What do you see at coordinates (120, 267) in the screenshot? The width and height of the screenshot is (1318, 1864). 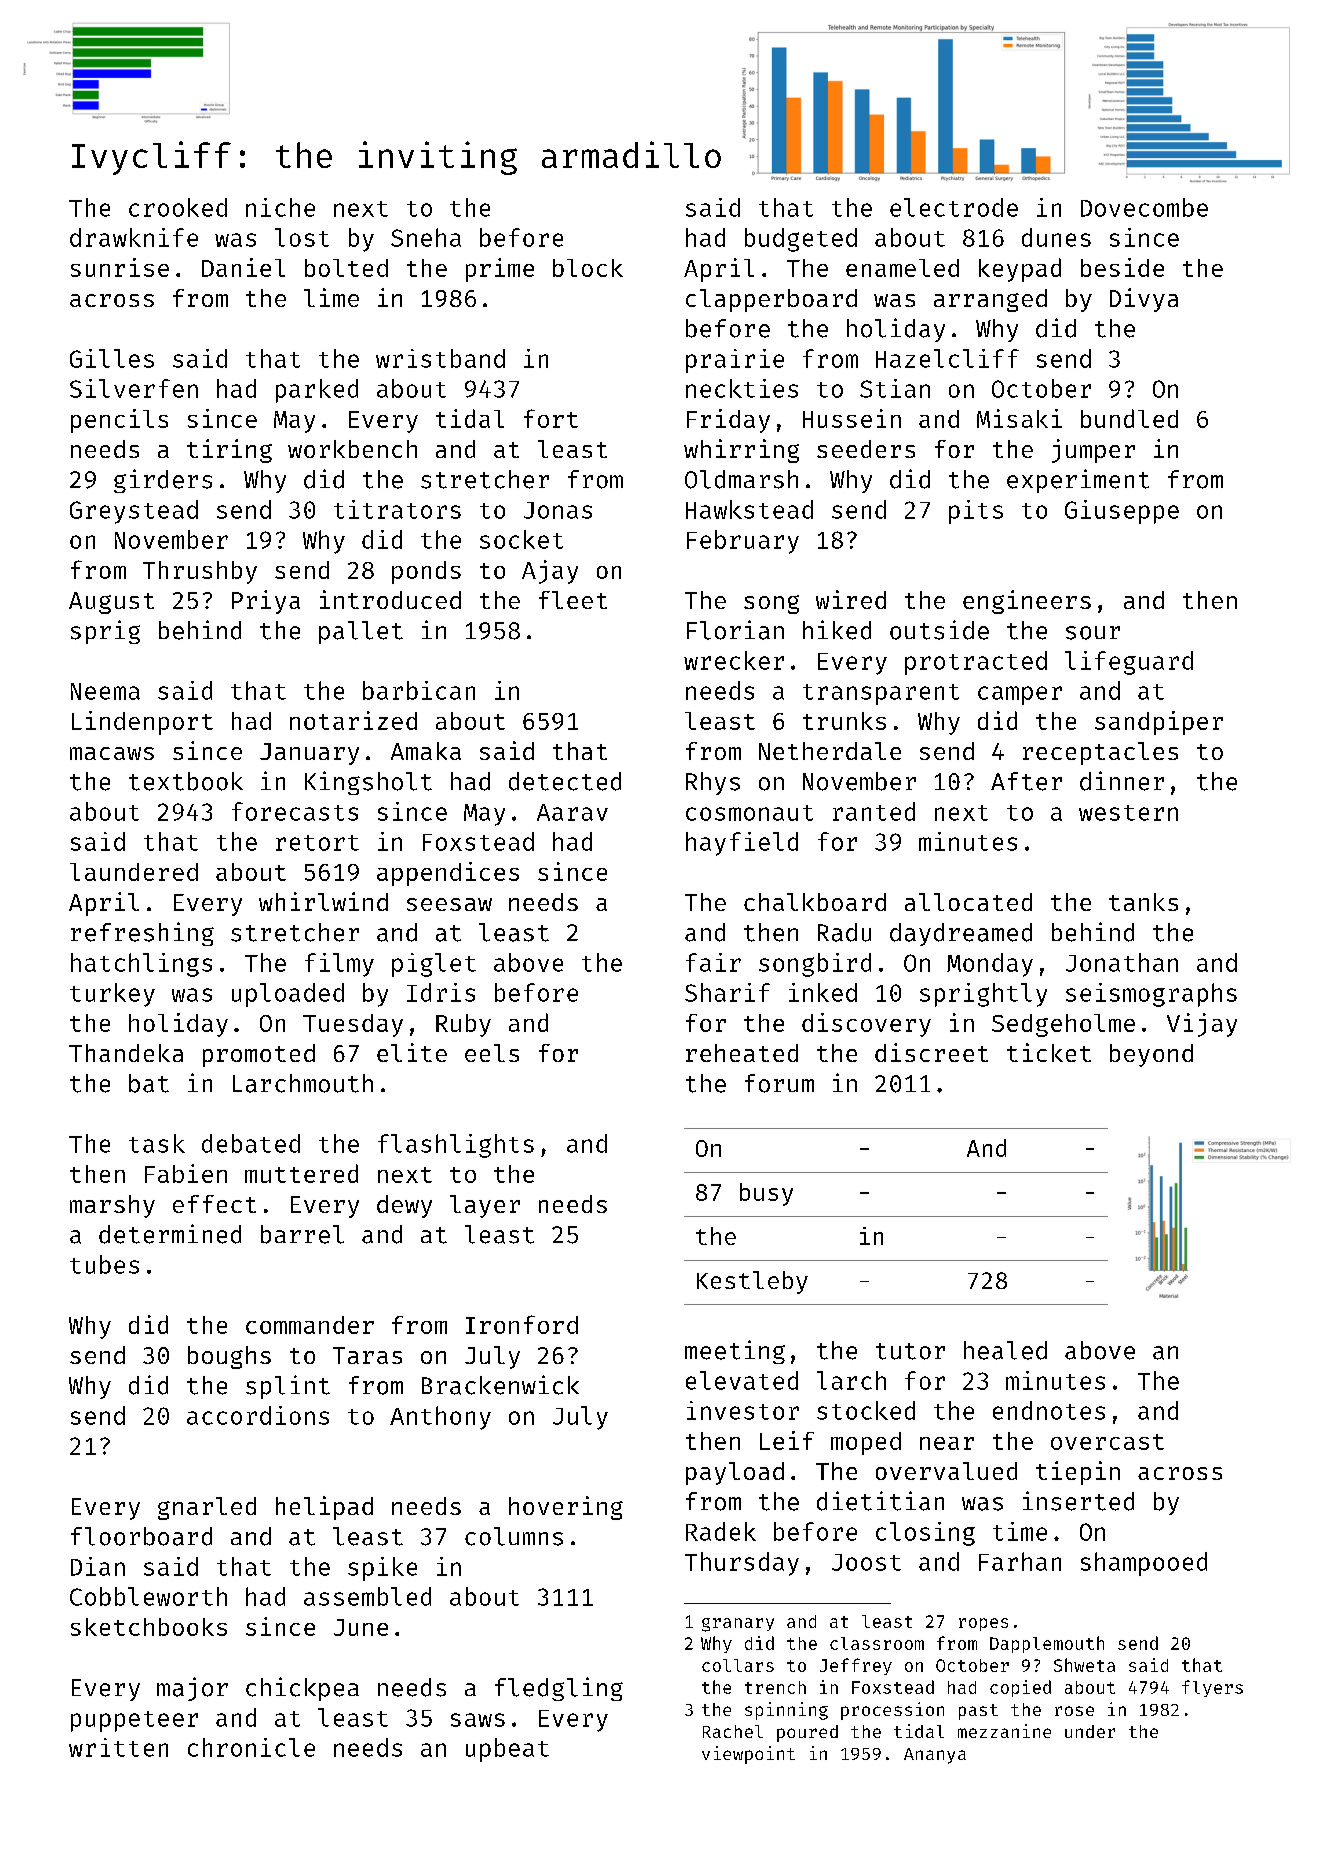 I see `sunrise` at bounding box center [120, 267].
